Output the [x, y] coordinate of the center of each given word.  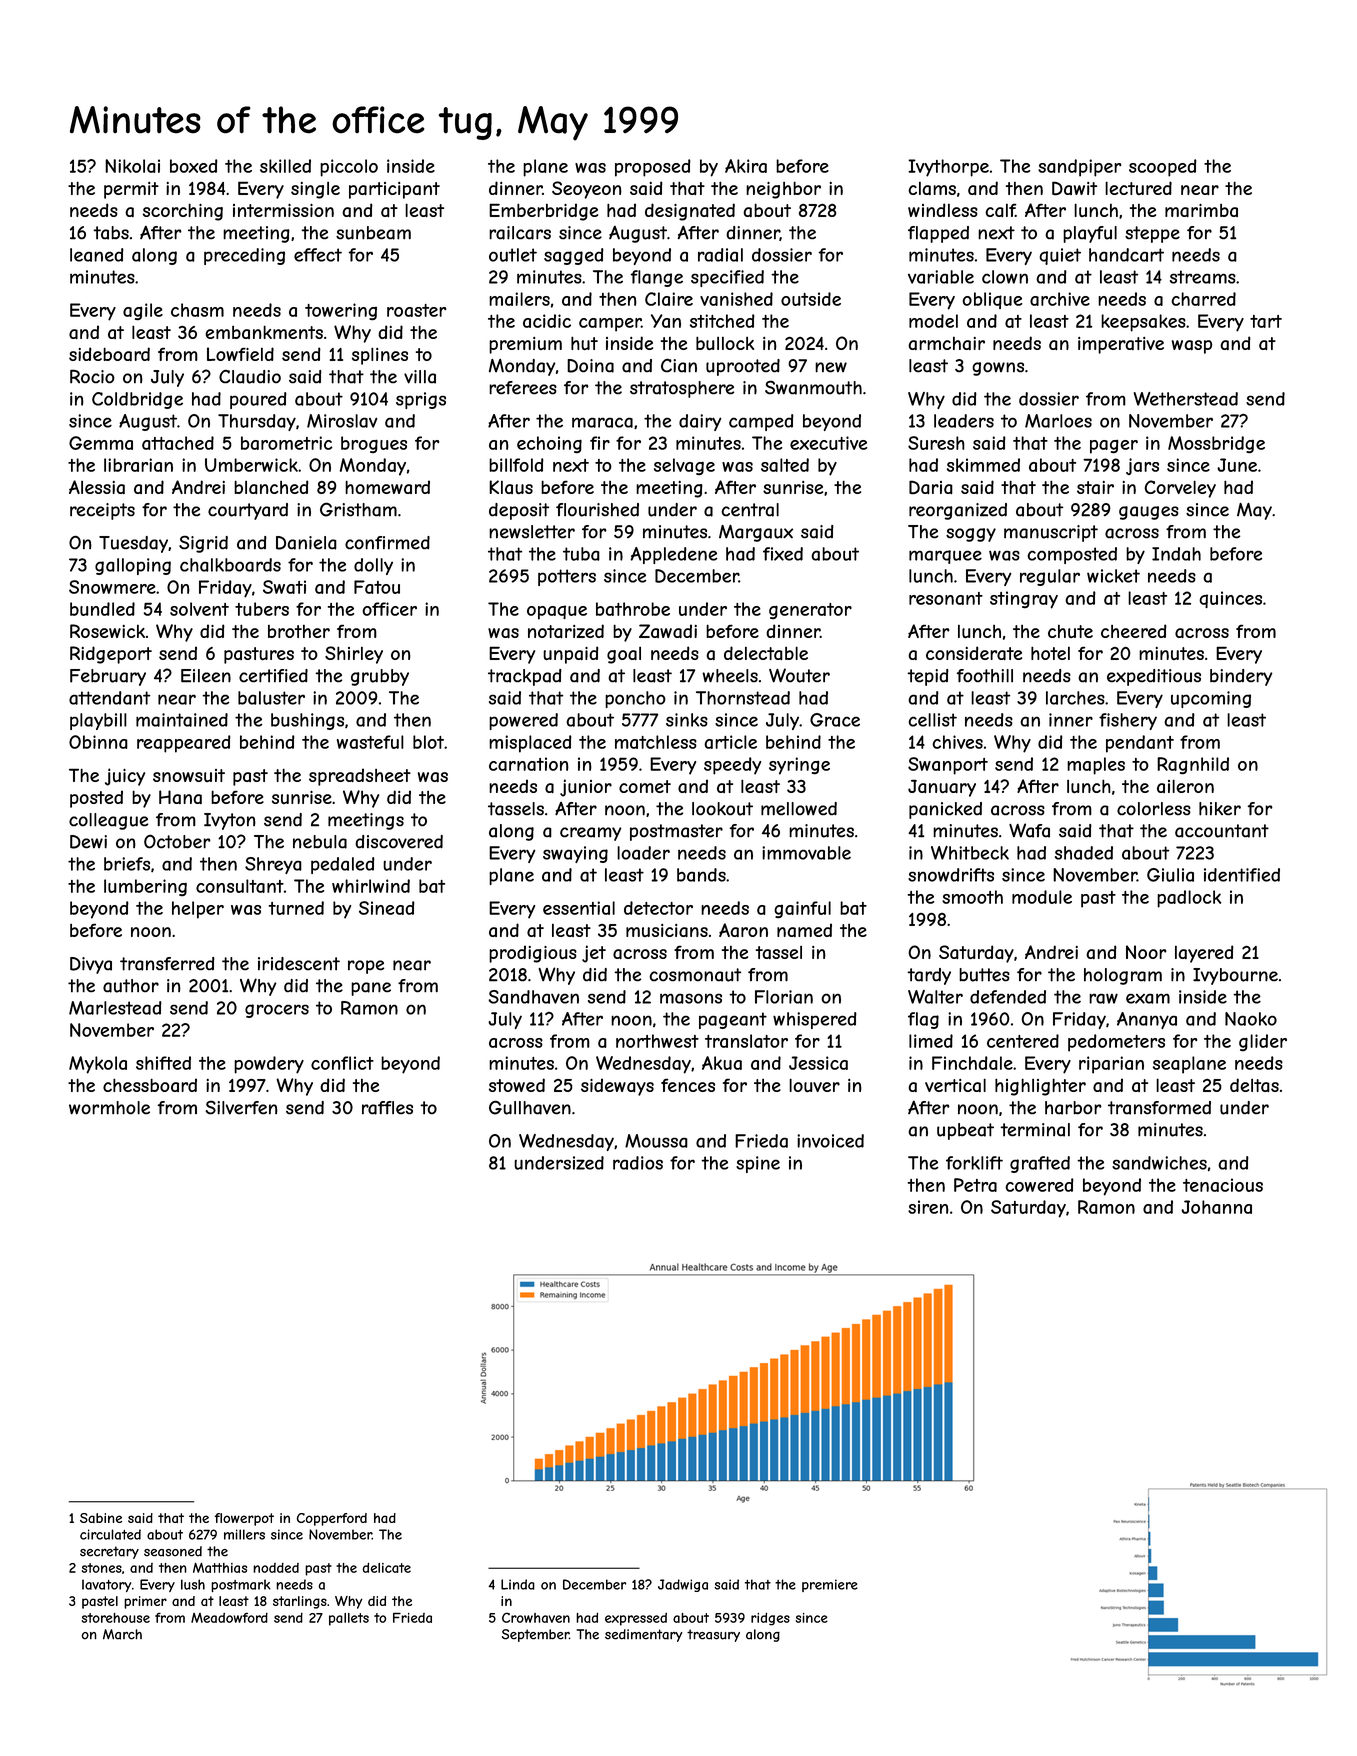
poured [258, 400]
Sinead [387, 908]
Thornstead [743, 698]
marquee [945, 557]
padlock [1189, 899]
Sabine [101, 1518]
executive [828, 443]
